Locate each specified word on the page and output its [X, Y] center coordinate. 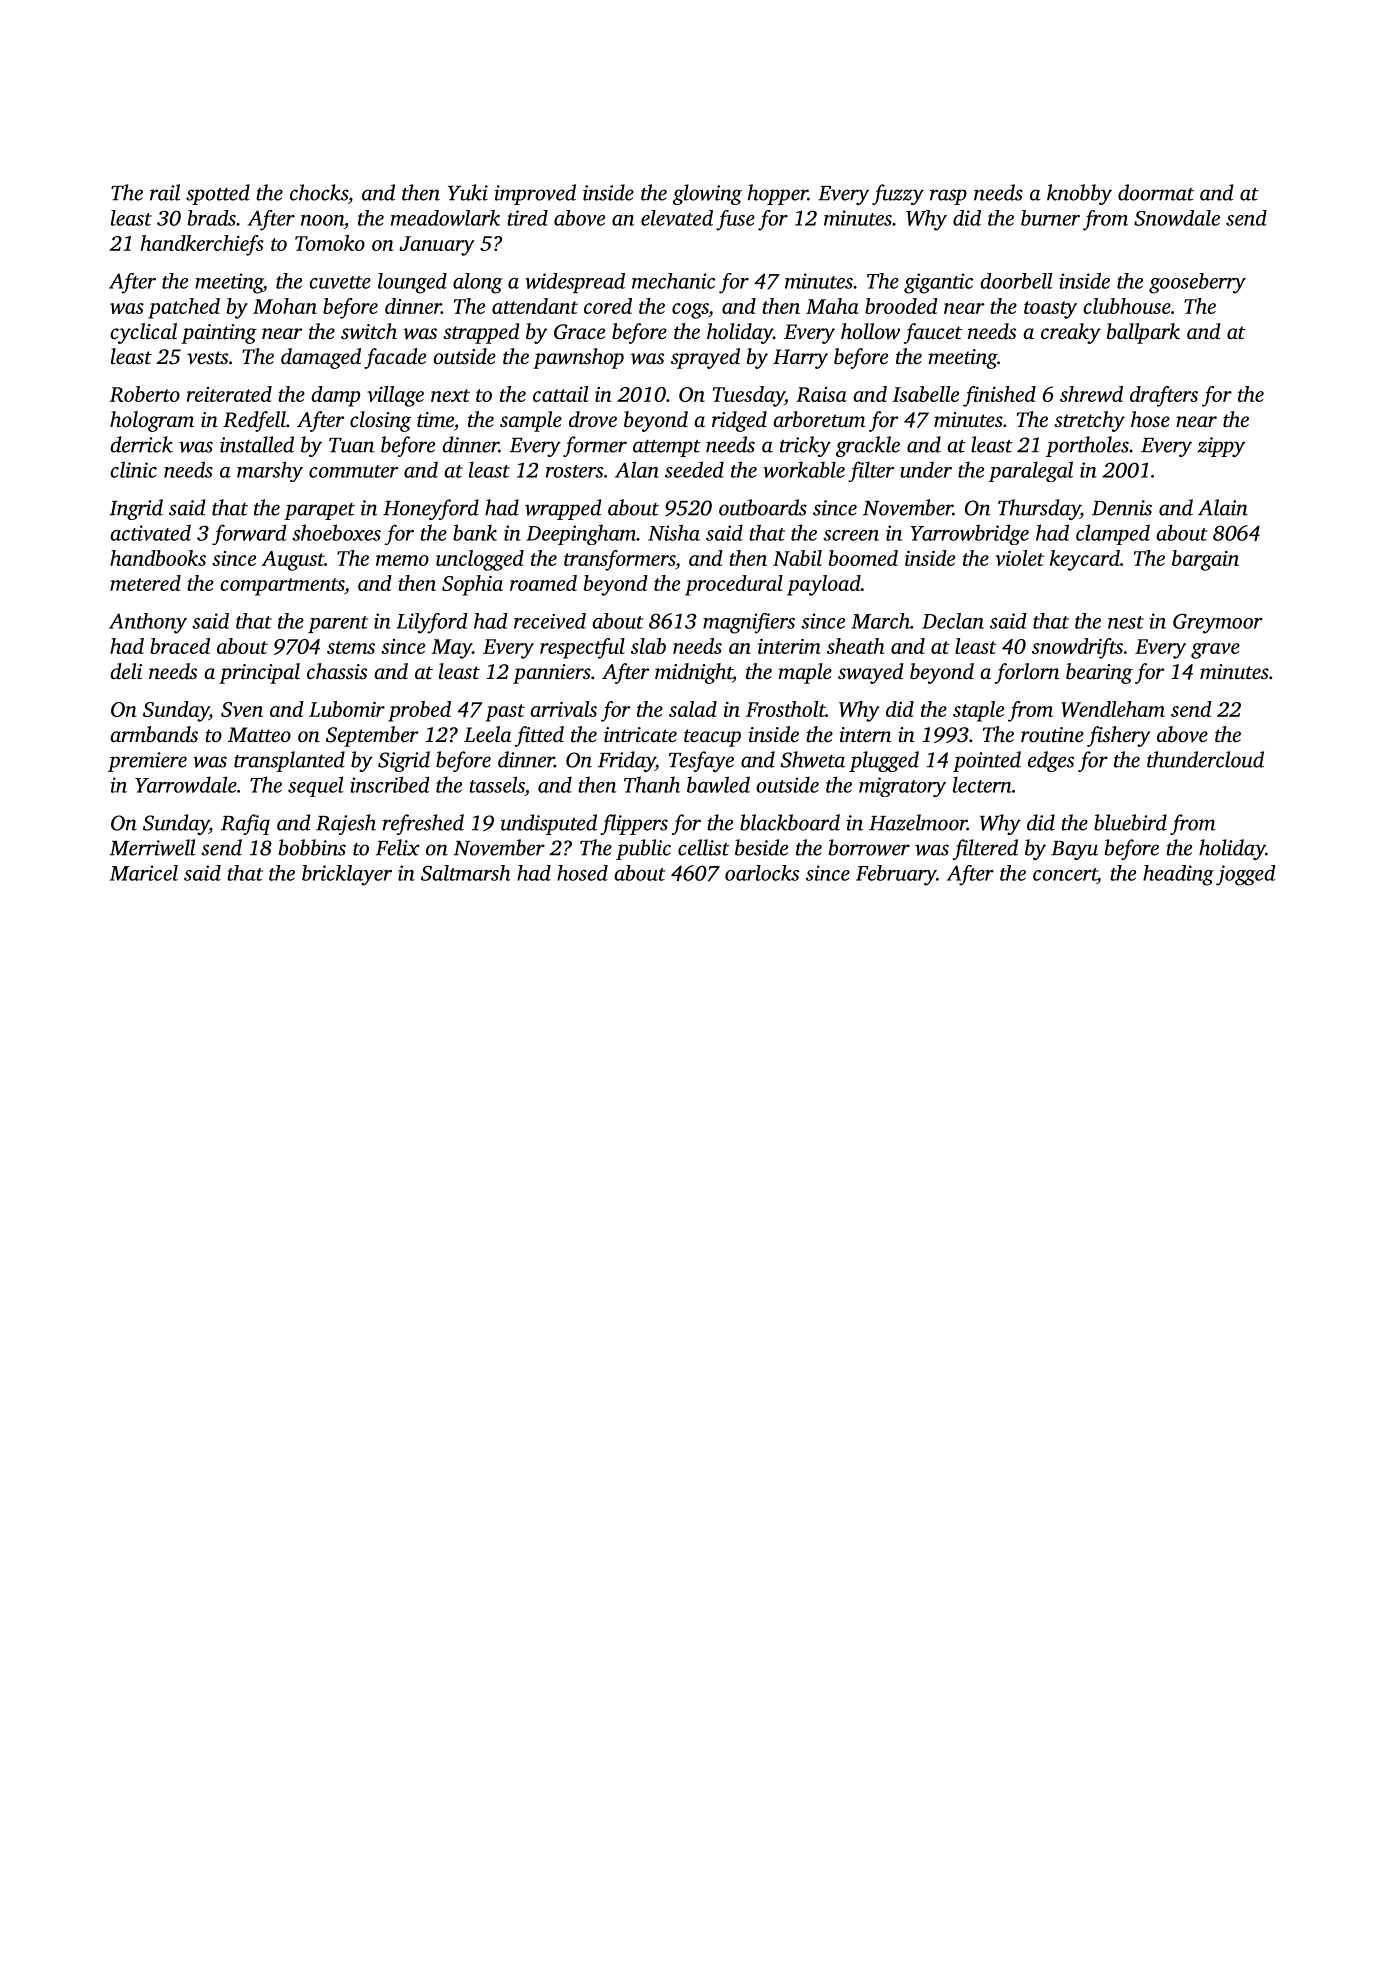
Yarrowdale [186, 784]
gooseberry [1197, 283]
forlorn [1027, 673]
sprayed [705, 358]
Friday [626, 761]
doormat [1156, 192]
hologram [152, 421]
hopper [778, 194]
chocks [319, 192]
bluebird [1130, 822]
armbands [154, 734]
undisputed [549, 824]
